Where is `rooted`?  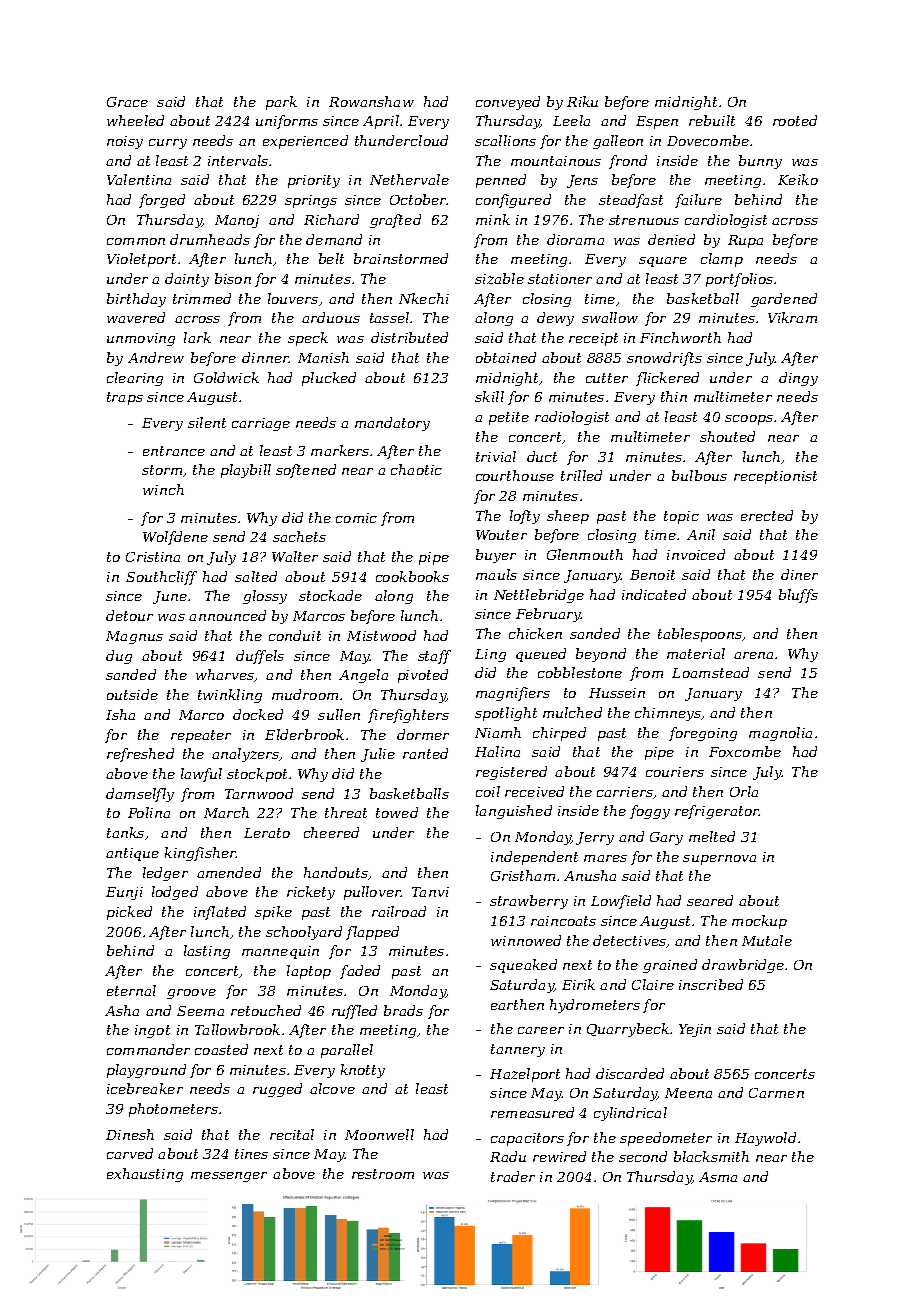 rooted is located at coordinates (795, 120).
